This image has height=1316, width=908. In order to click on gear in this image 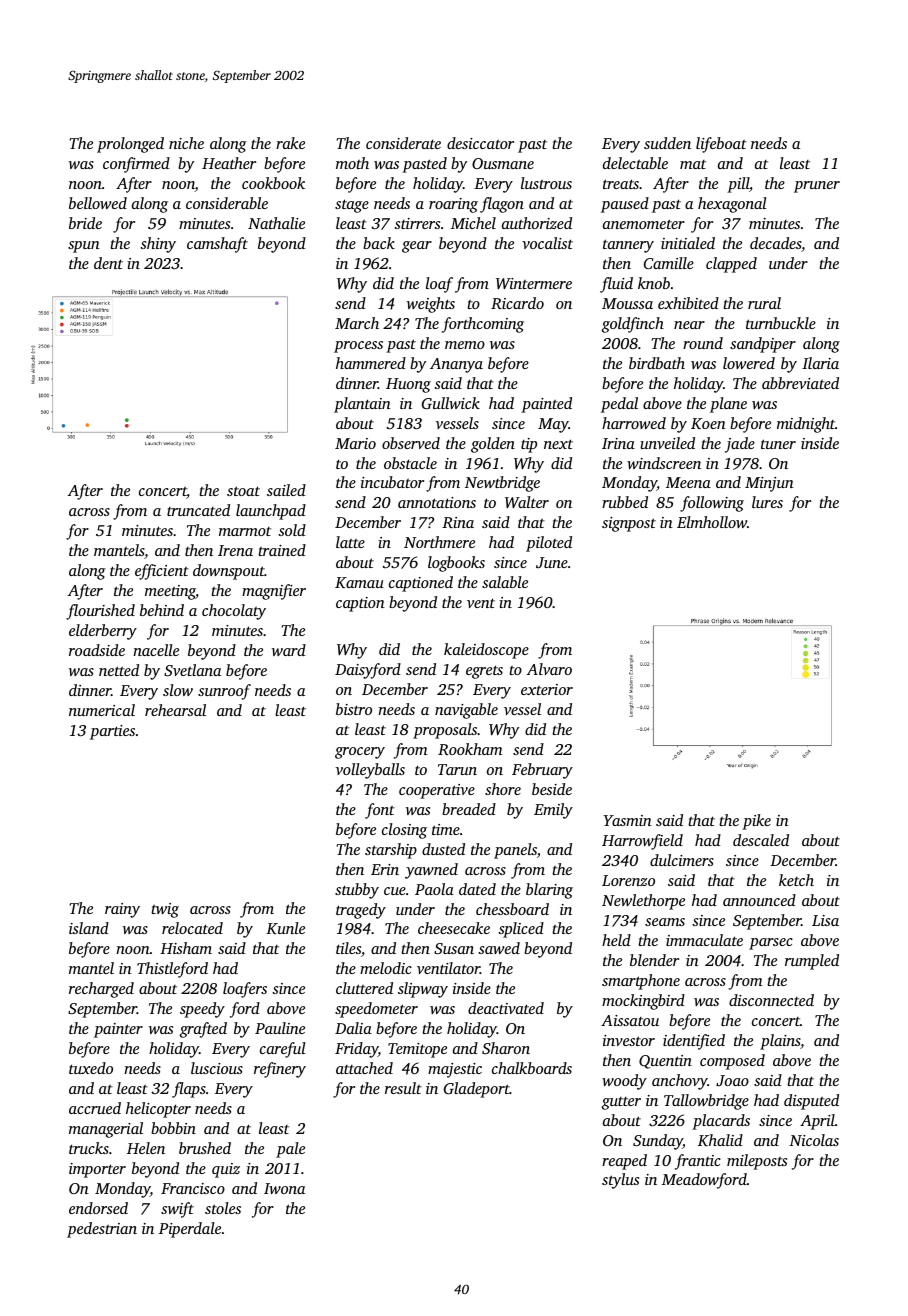, I will do `click(417, 247)`.
